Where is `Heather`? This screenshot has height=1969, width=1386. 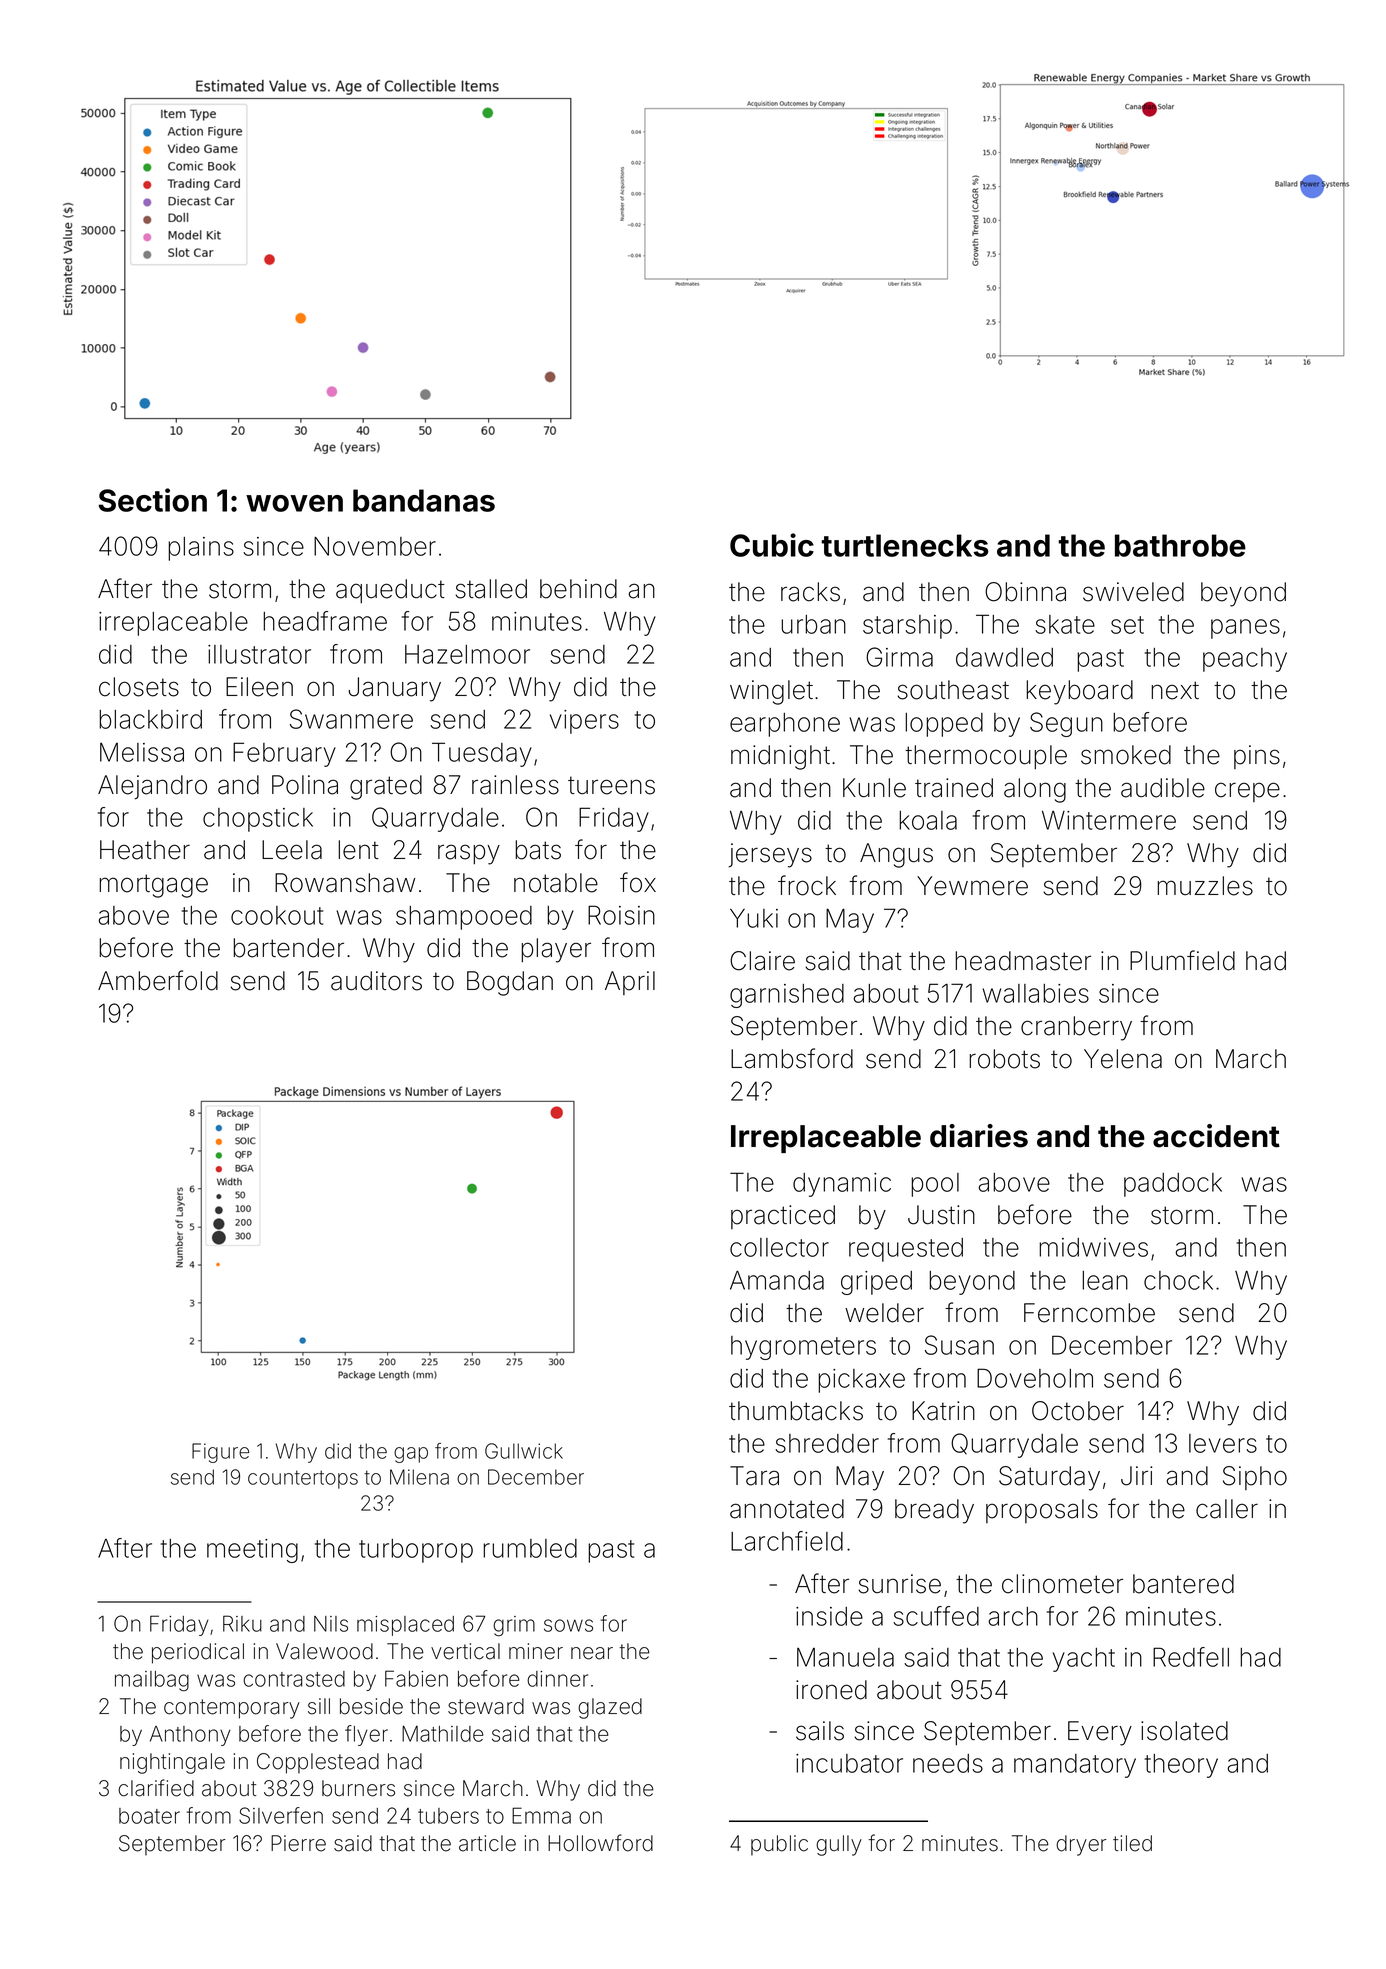 Heather is located at coordinates (145, 850).
